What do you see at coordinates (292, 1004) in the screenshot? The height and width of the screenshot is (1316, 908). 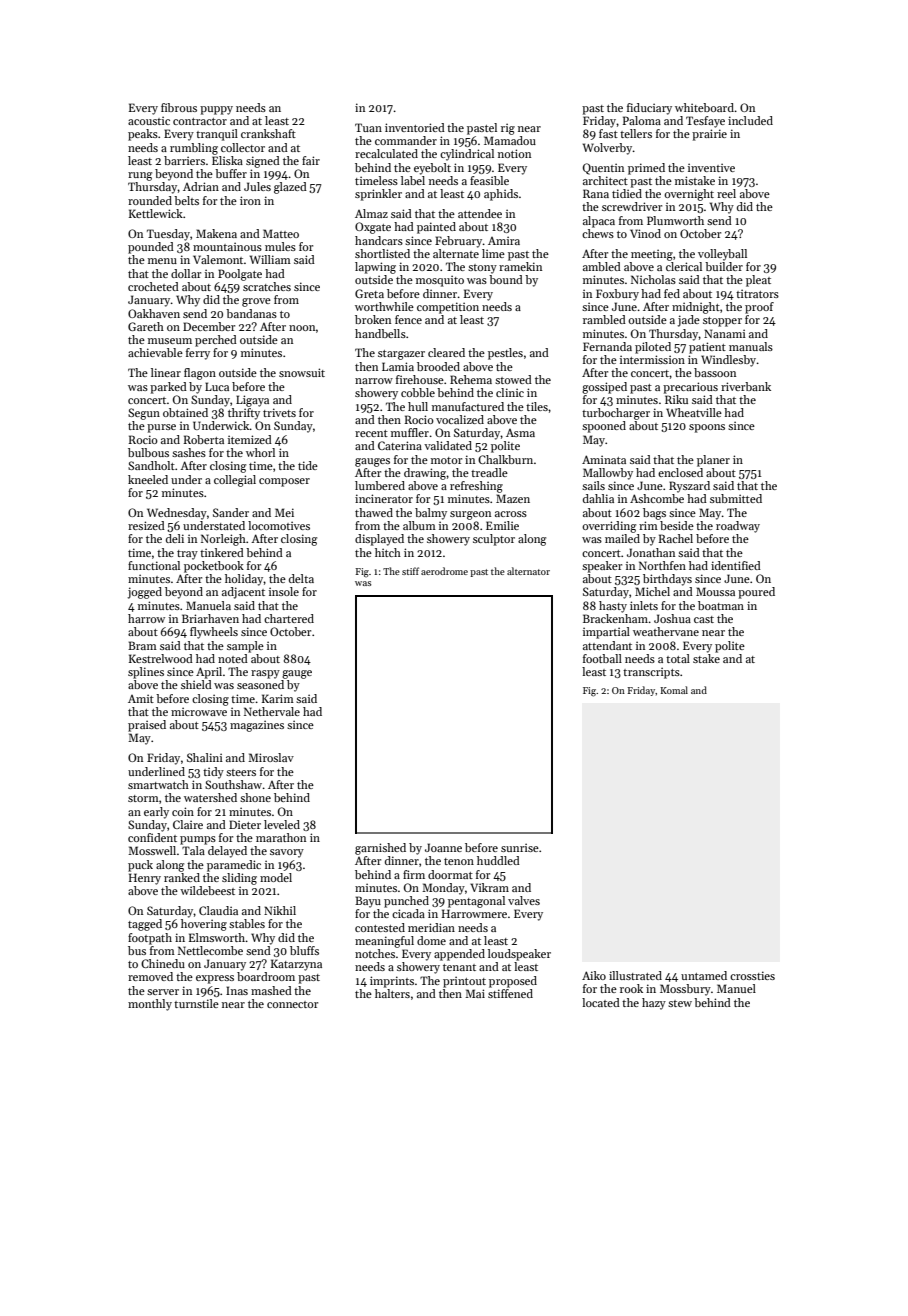 I see `connector` at bounding box center [292, 1004].
